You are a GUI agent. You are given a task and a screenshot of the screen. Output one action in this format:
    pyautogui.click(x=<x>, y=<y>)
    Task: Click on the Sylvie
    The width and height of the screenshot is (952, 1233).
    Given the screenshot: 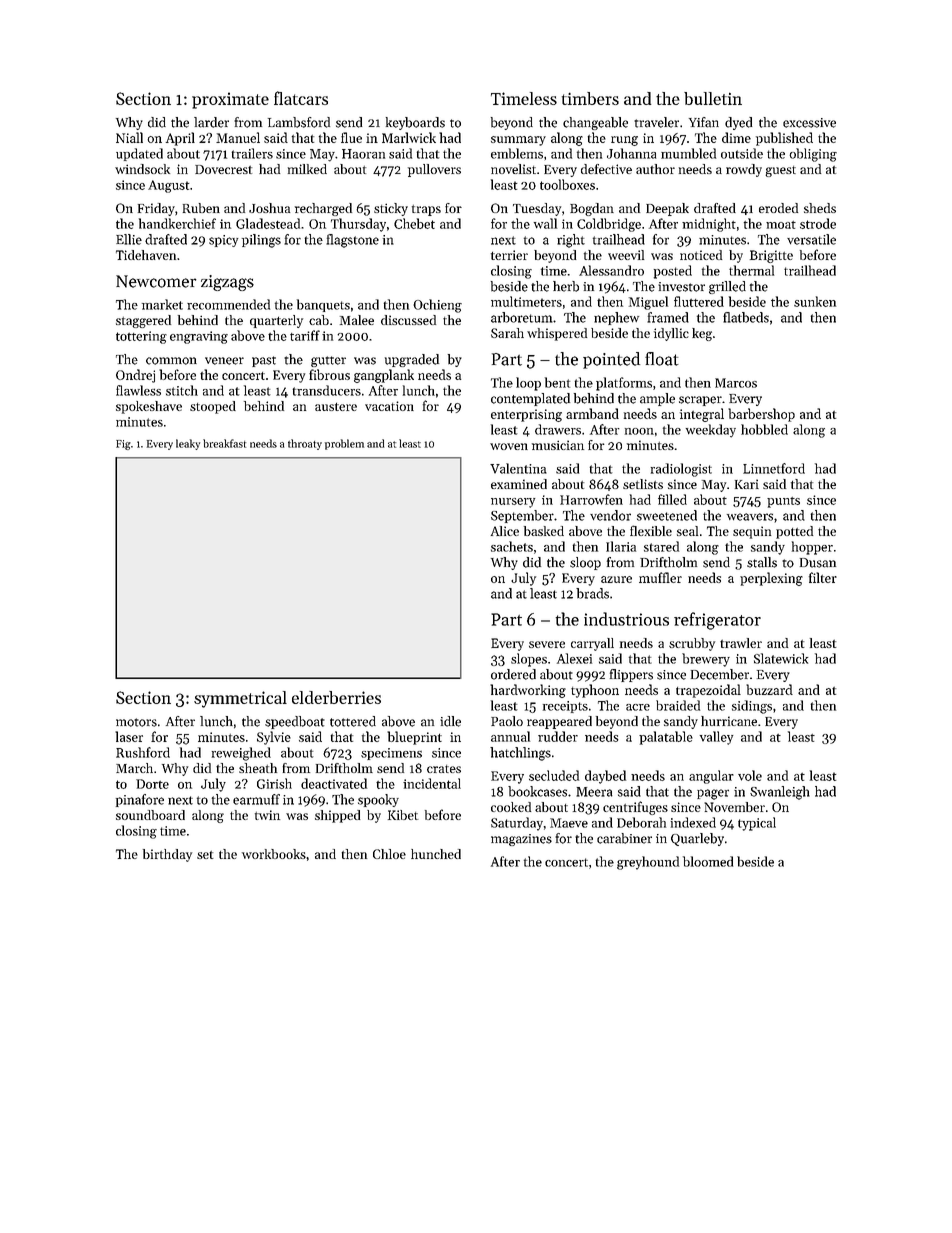 What is the action you would take?
    pyautogui.click(x=274, y=738)
